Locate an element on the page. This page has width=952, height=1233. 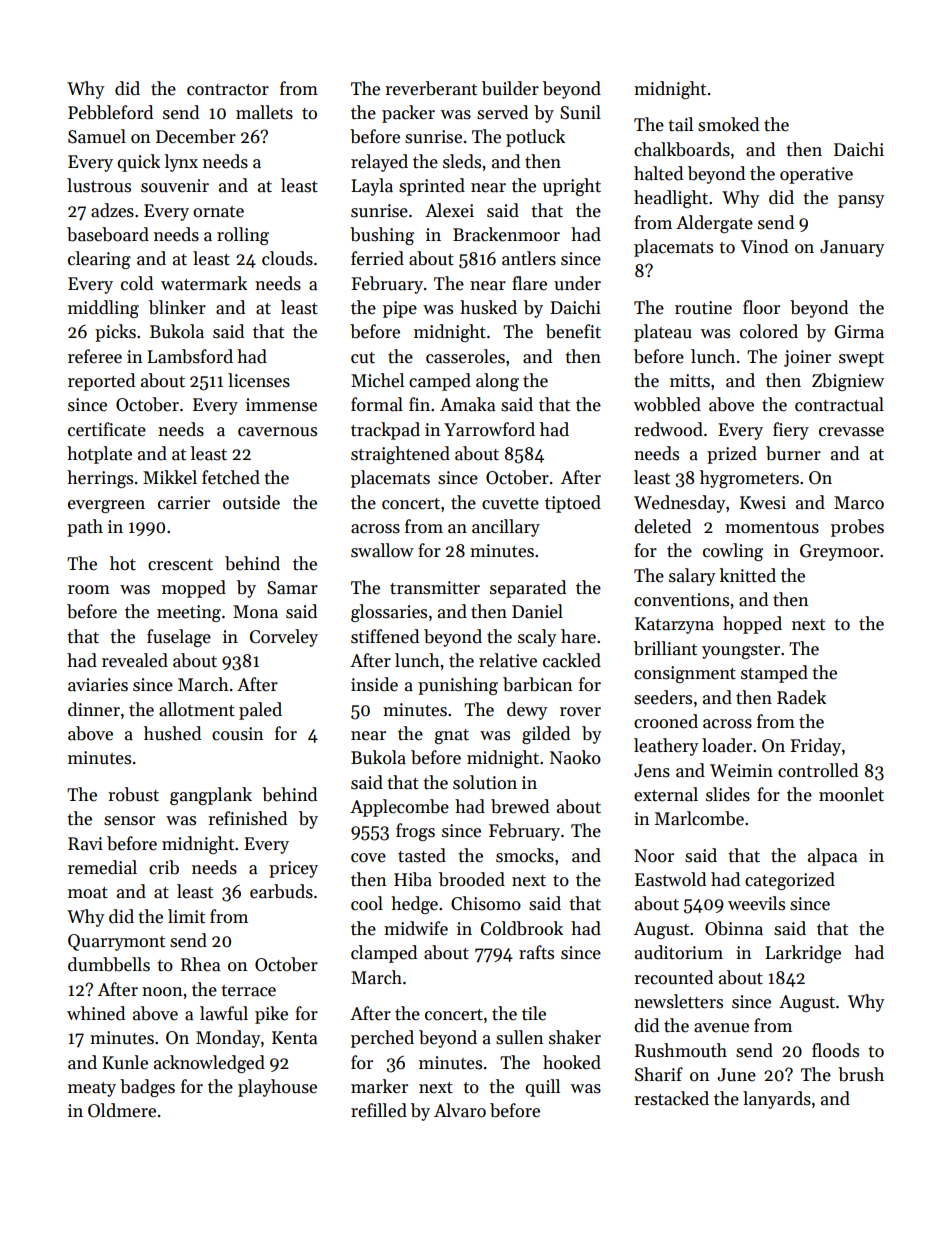
perched is located at coordinates (382, 1039).
